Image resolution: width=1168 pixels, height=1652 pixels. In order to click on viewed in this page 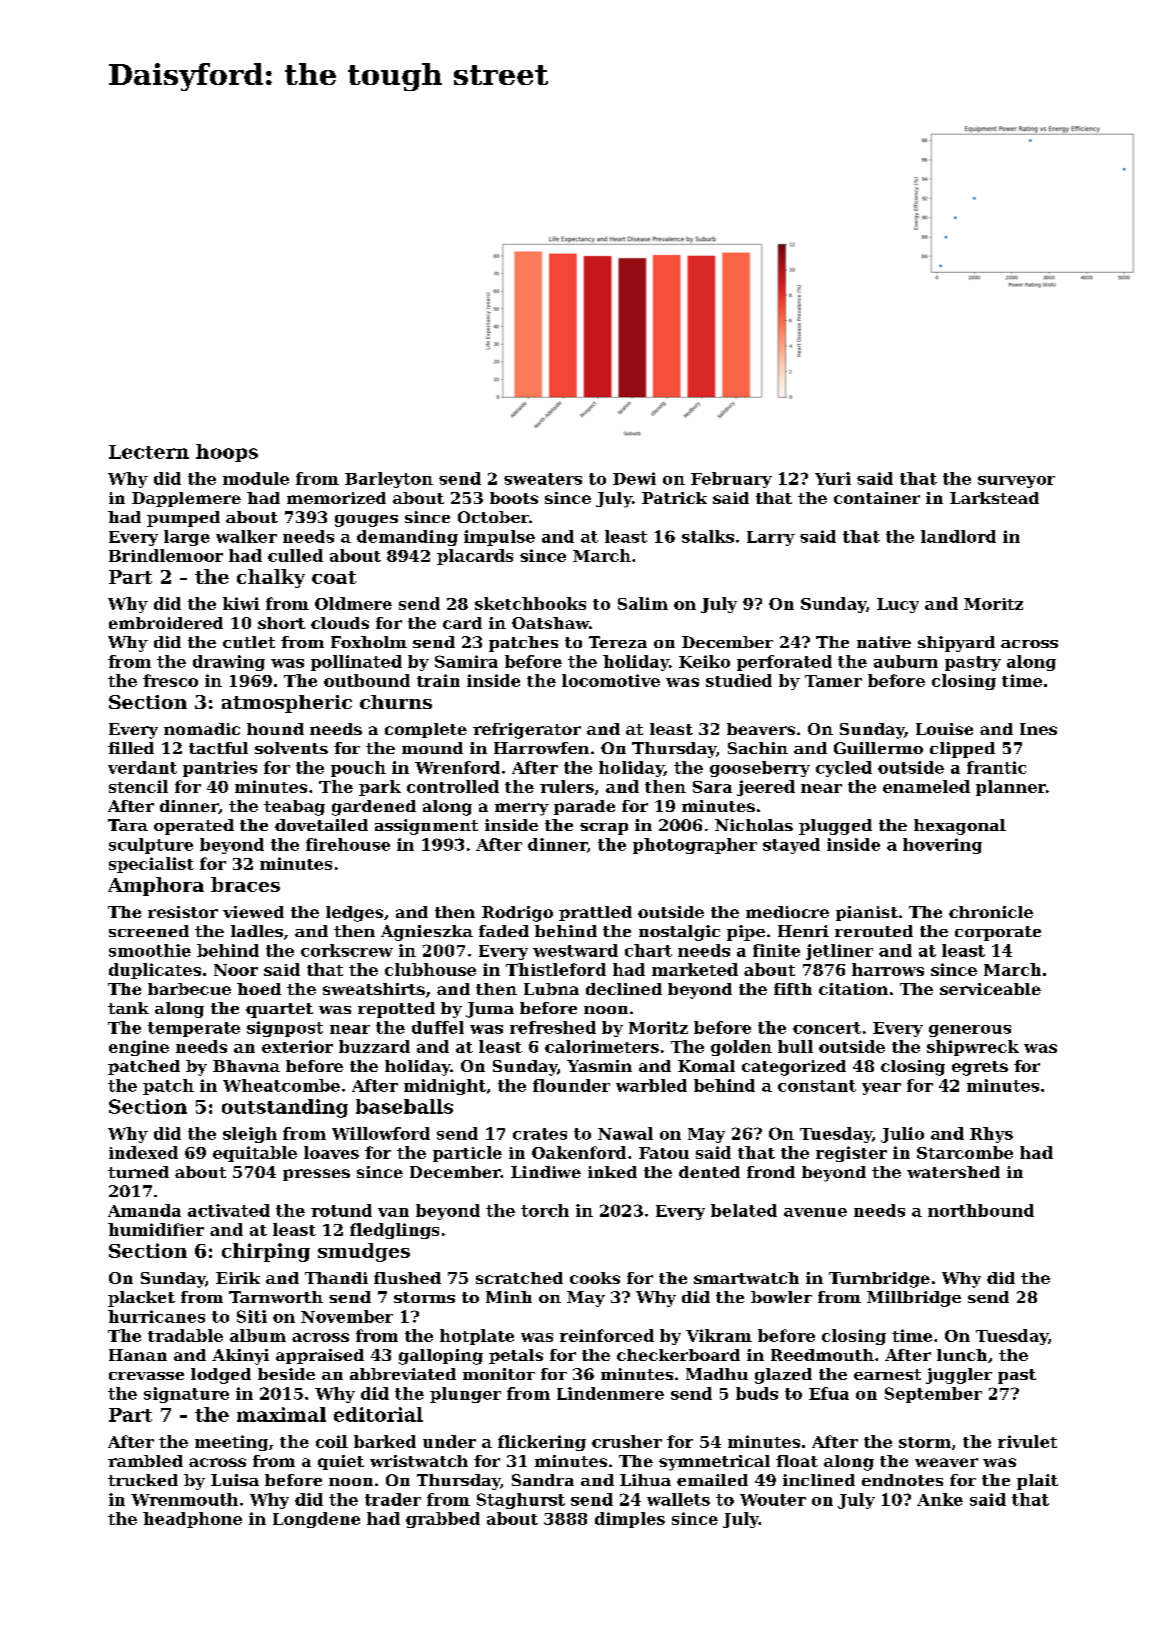, I will do `click(253, 912)`.
